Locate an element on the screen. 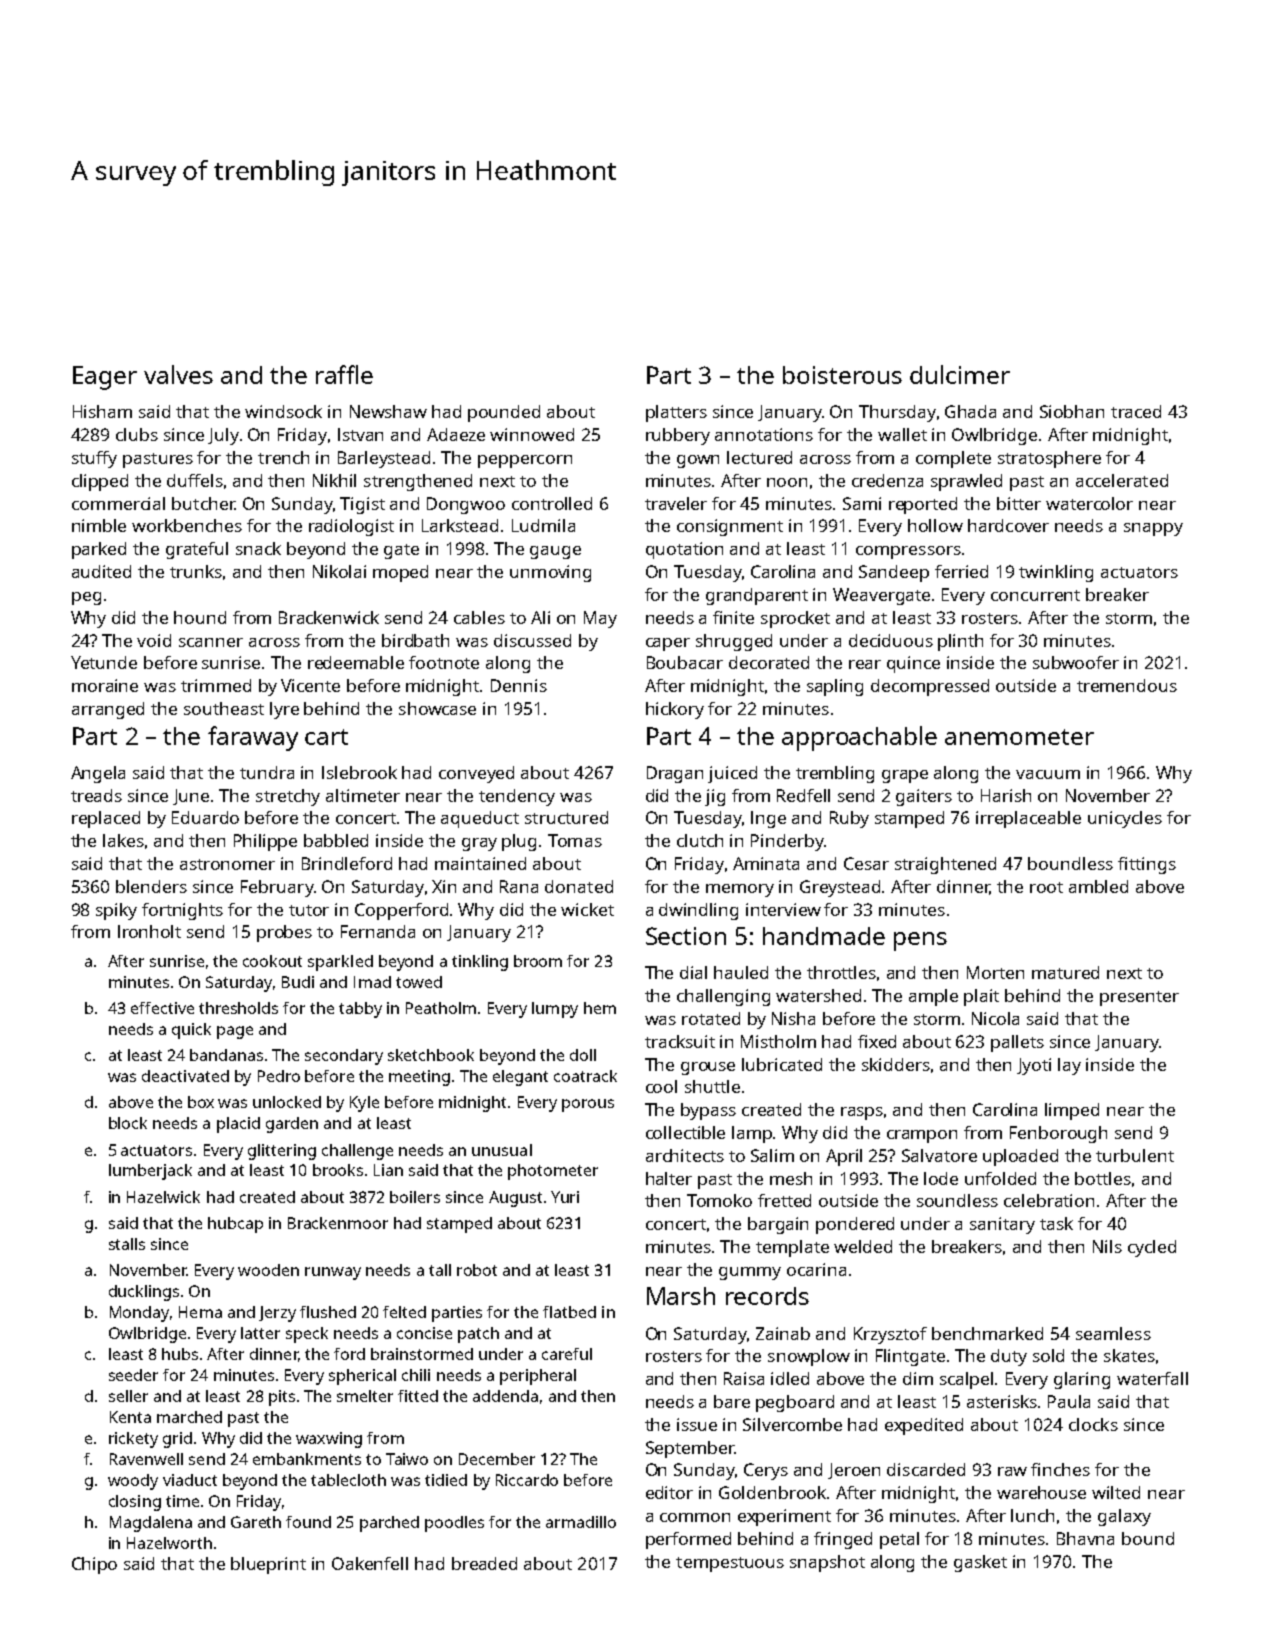 The image size is (1264, 1635). butcher is located at coordinates (203, 503).
